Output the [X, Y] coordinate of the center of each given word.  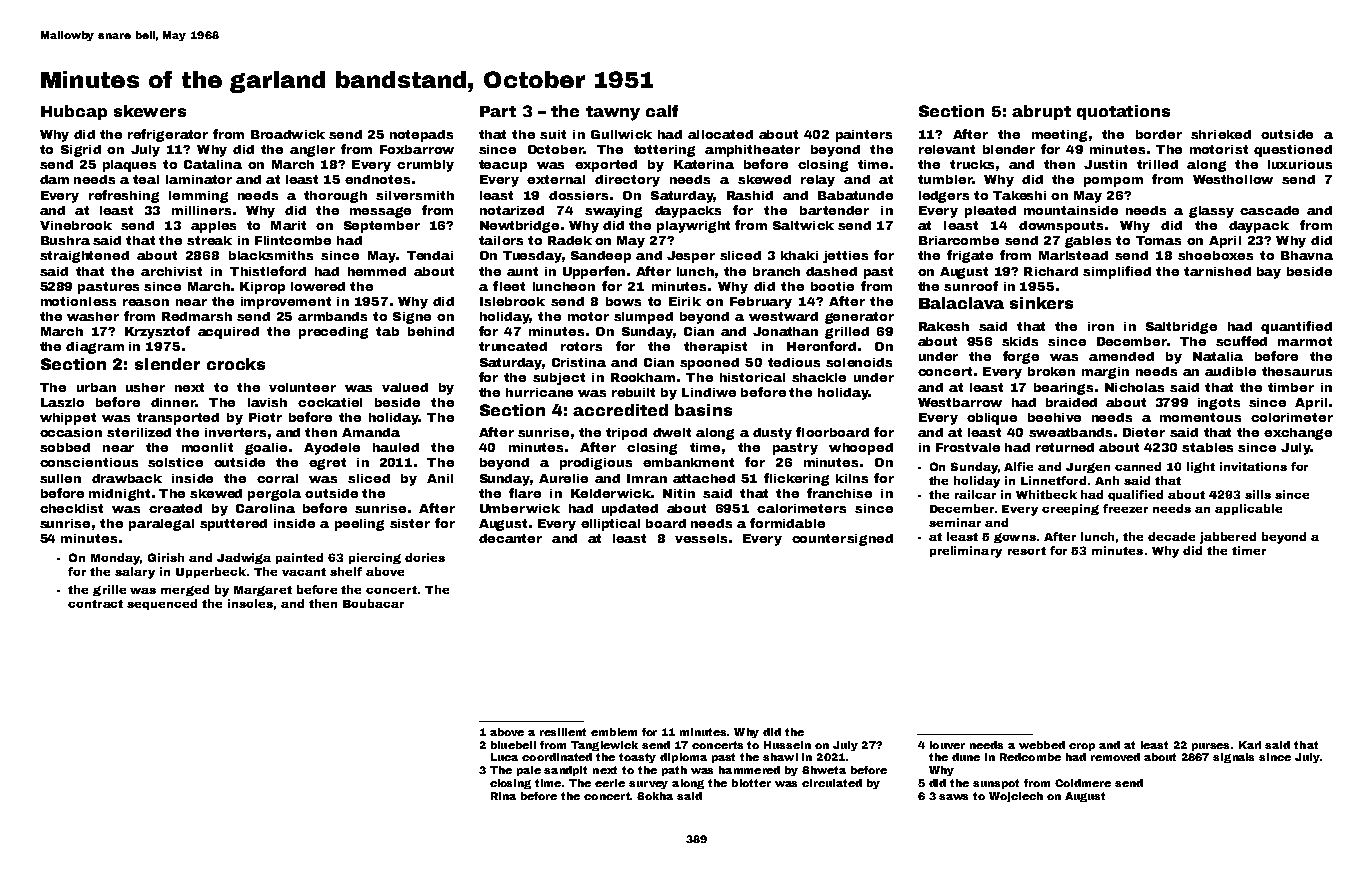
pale [529, 771]
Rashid [750, 195]
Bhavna [1307, 255]
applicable [1248, 509]
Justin [1105, 164]
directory [627, 181]
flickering [796, 479]
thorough [335, 197]
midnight [119, 495]
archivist [171, 271]
